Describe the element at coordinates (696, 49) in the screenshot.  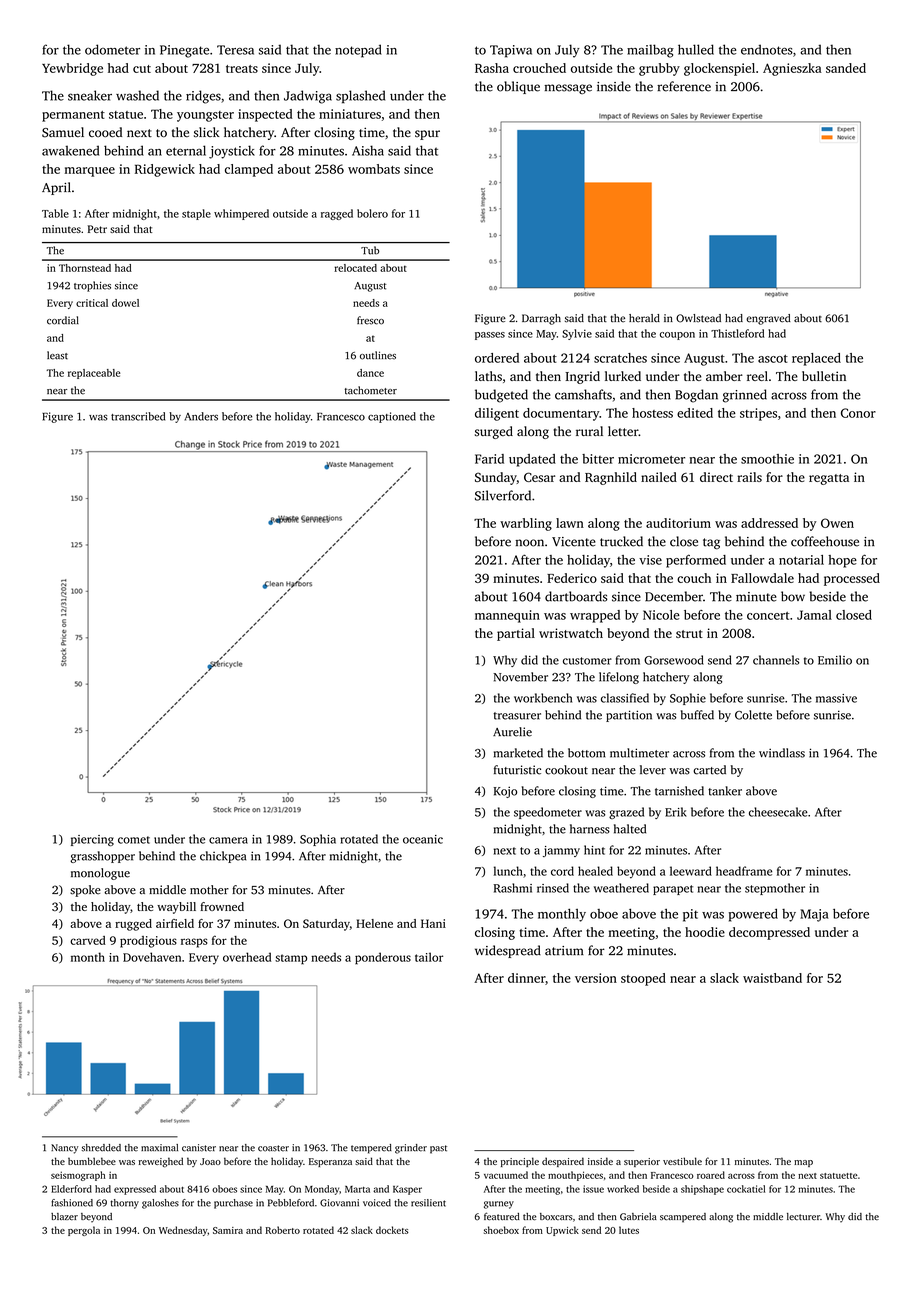
I see `hulled` at that location.
